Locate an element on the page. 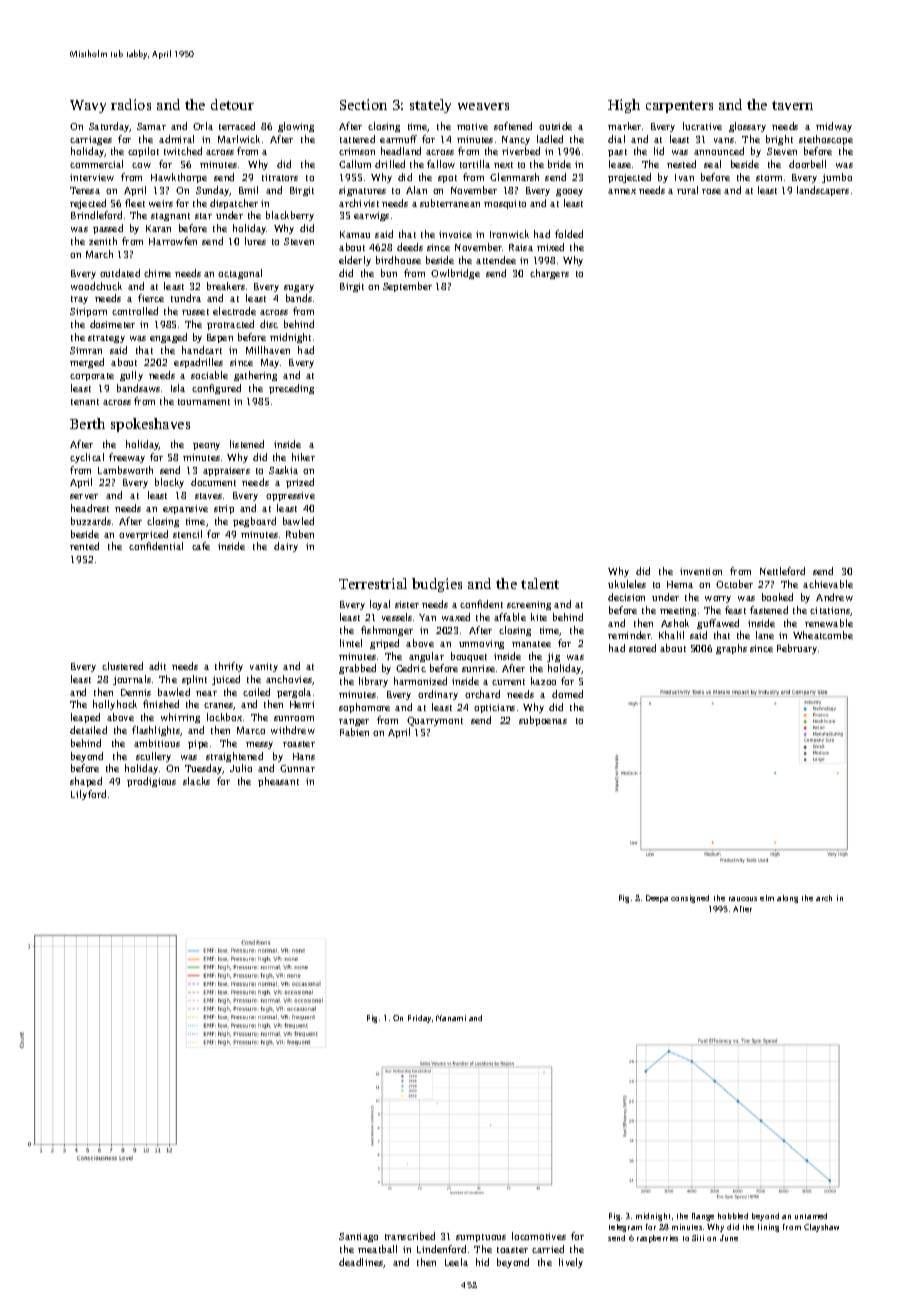 The image size is (924, 1308). Santiago is located at coordinates (358, 1237).
